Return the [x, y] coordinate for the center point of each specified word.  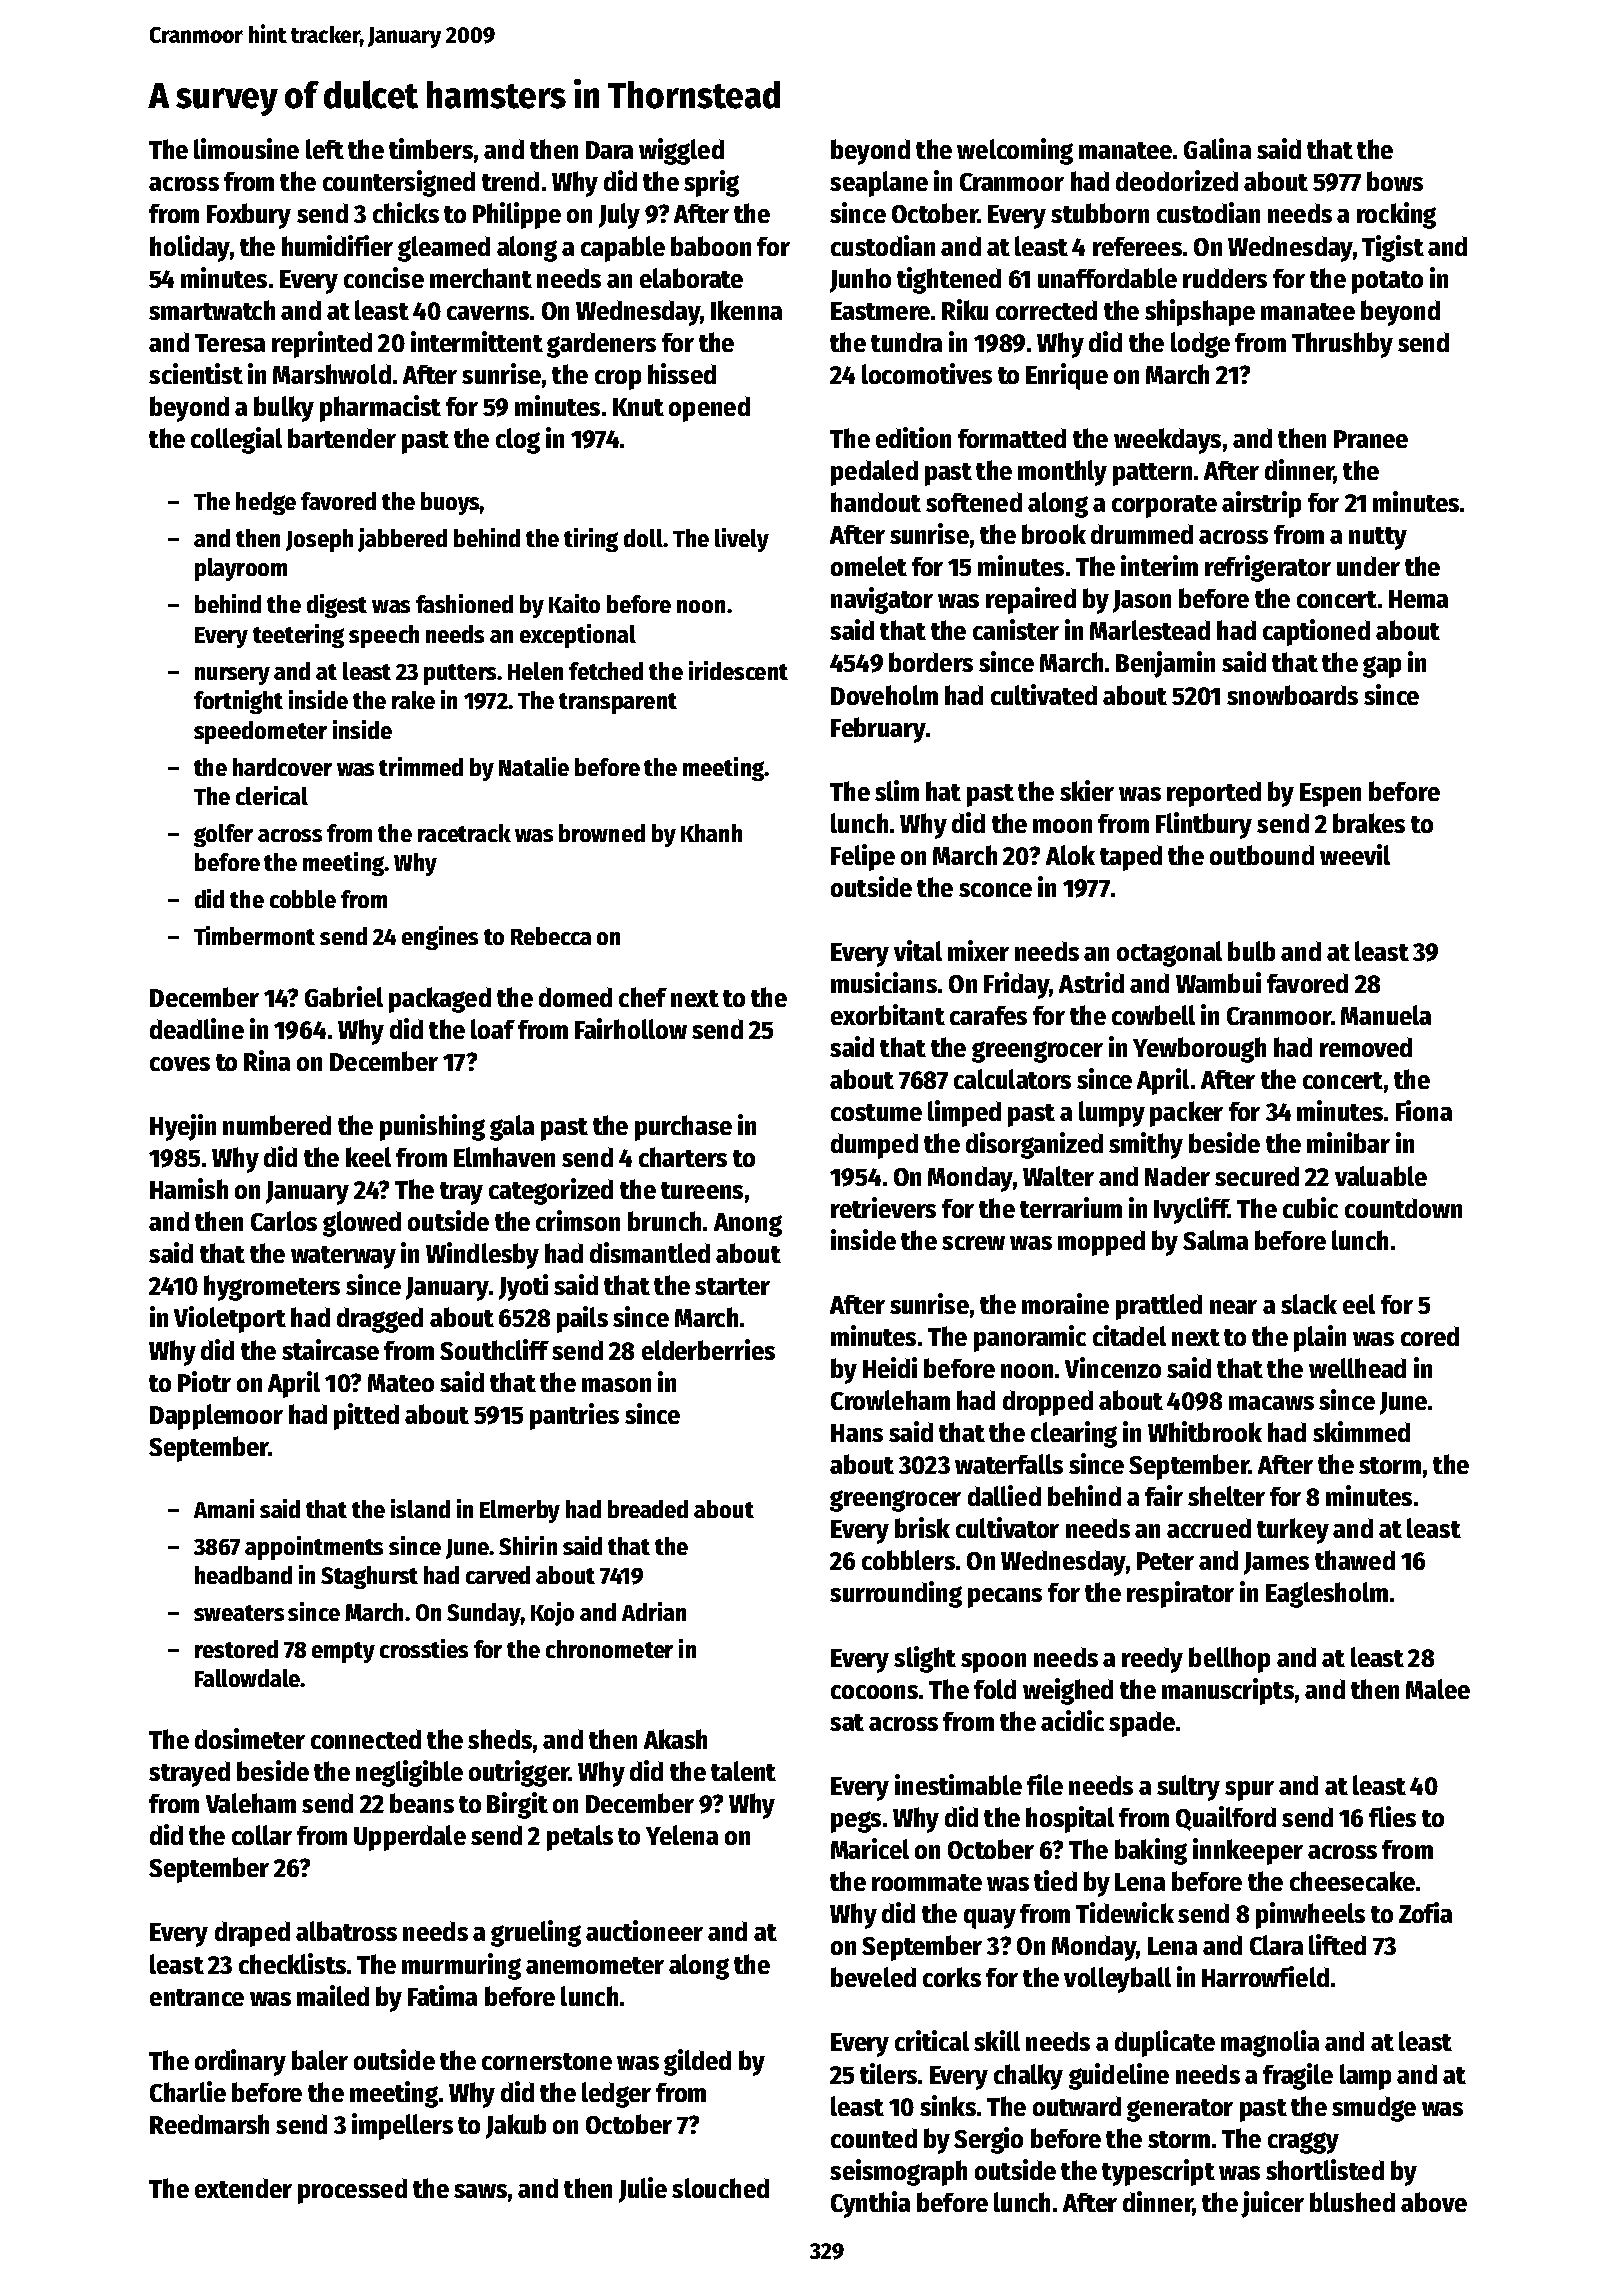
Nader [1177, 1176]
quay [990, 1919]
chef [643, 997]
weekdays [1167, 441]
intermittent [477, 341]
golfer [223, 835]
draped [252, 1934]
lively [742, 540]
